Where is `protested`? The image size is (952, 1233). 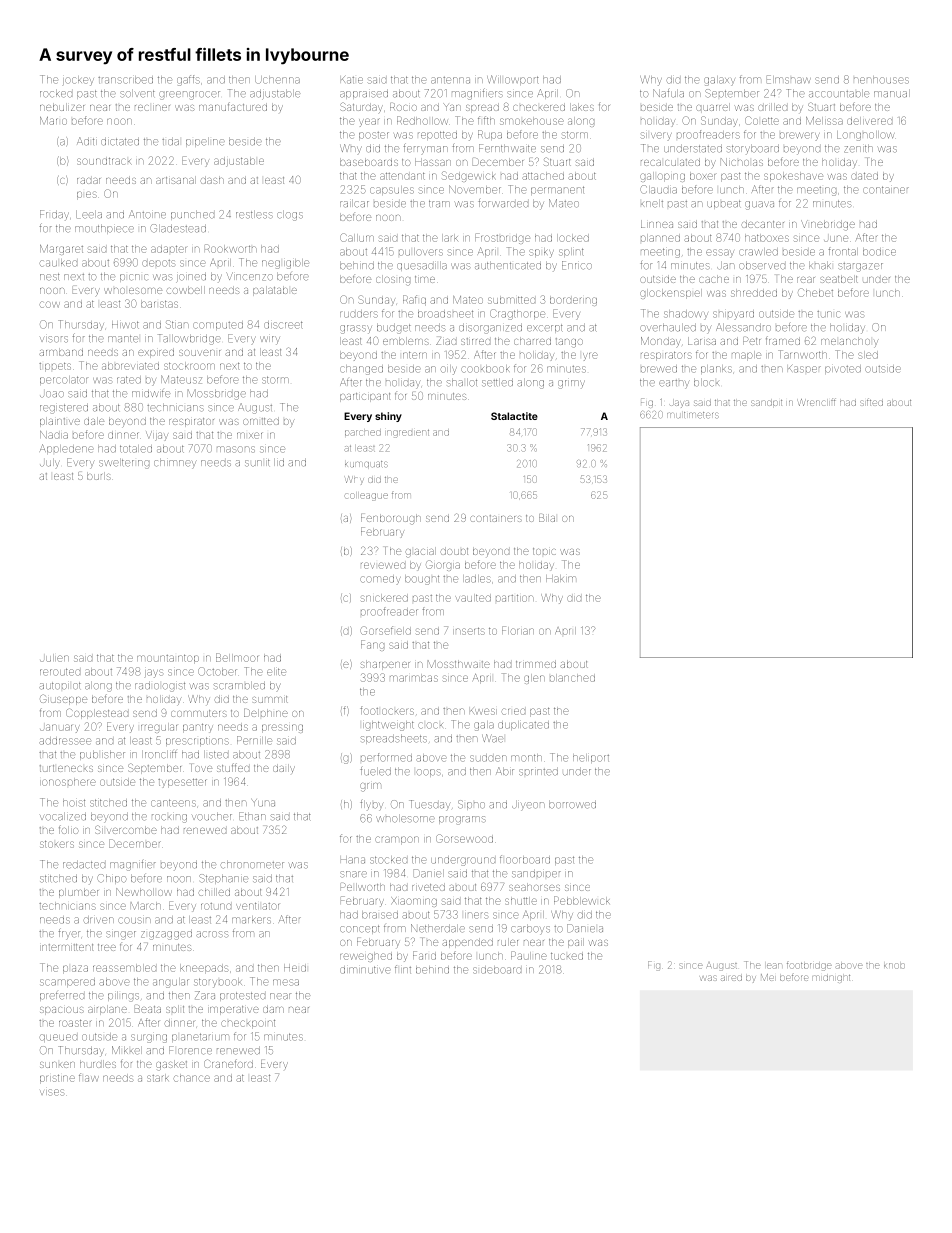 protested is located at coordinates (242, 996).
